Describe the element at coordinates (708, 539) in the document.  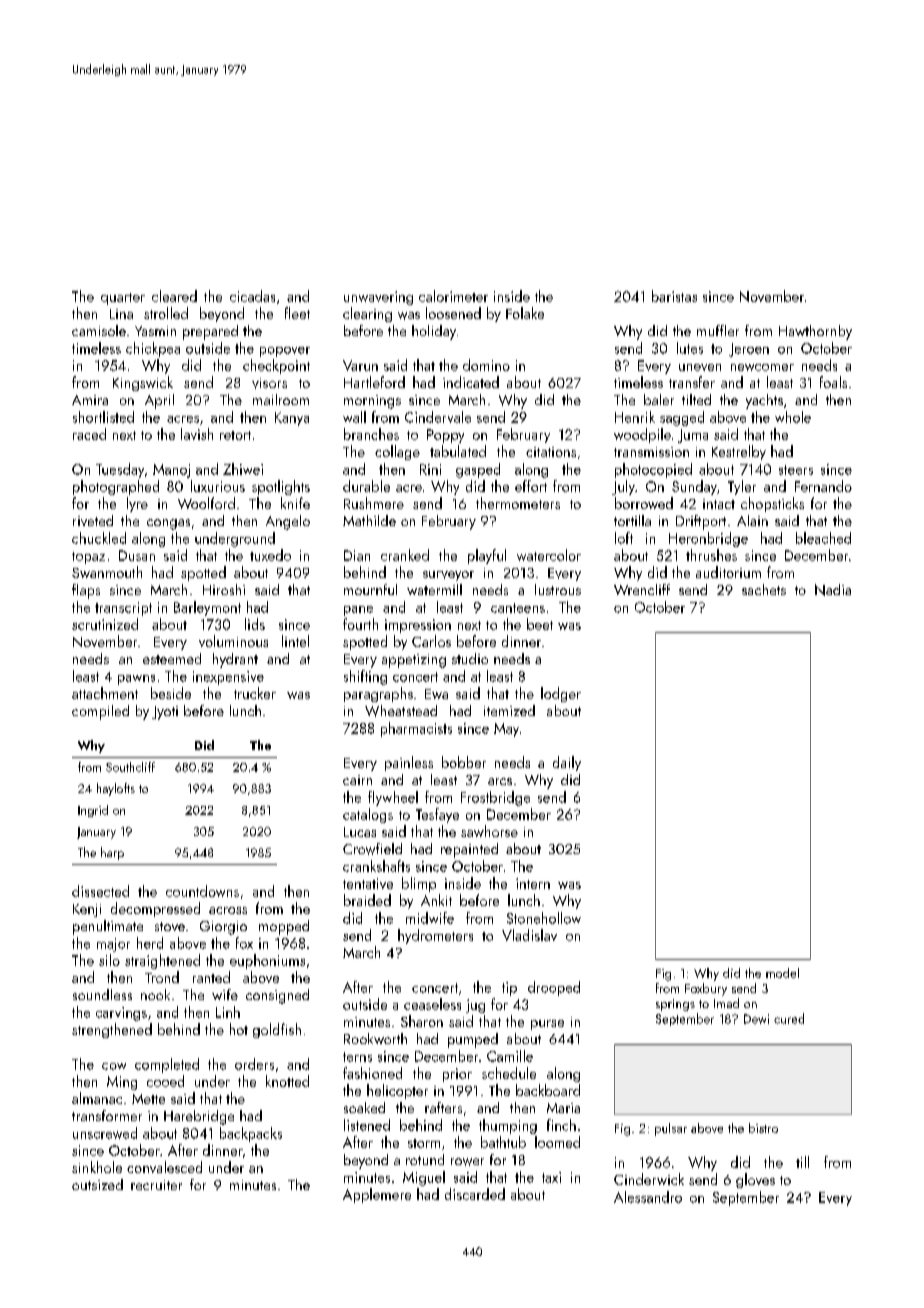
I see `Heronbridge` at that location.
